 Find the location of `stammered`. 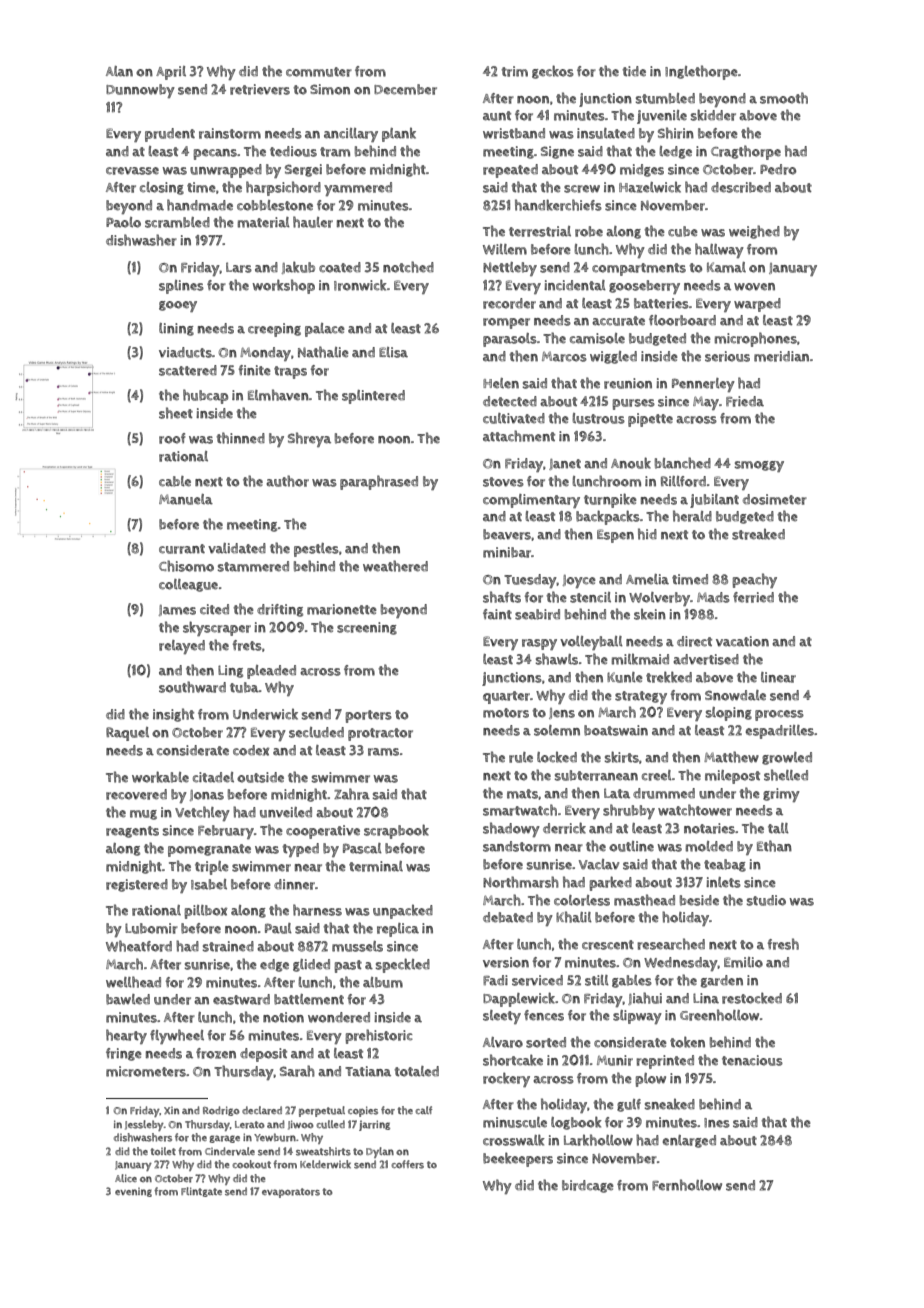

stammered is located at coordinates (253, 566).
